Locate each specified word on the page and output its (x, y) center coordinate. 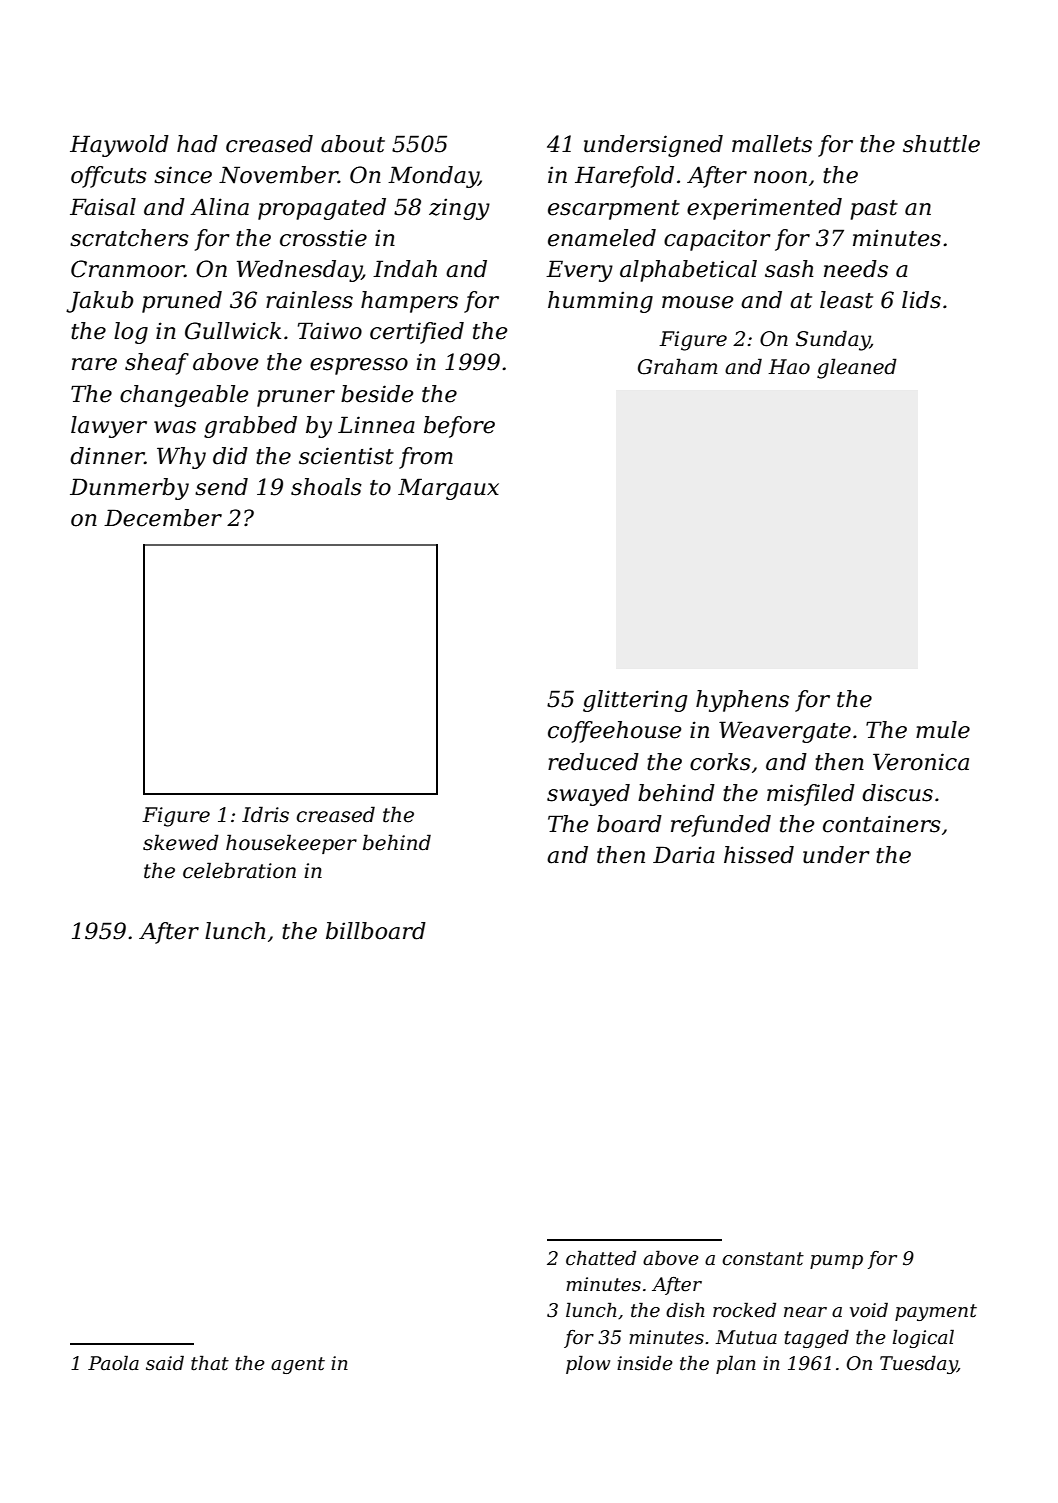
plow (588, 1364)
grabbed (250, 427)
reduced (593, 762)
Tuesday (918, 1364)
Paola (113, 1363)
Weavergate (785, 732)
